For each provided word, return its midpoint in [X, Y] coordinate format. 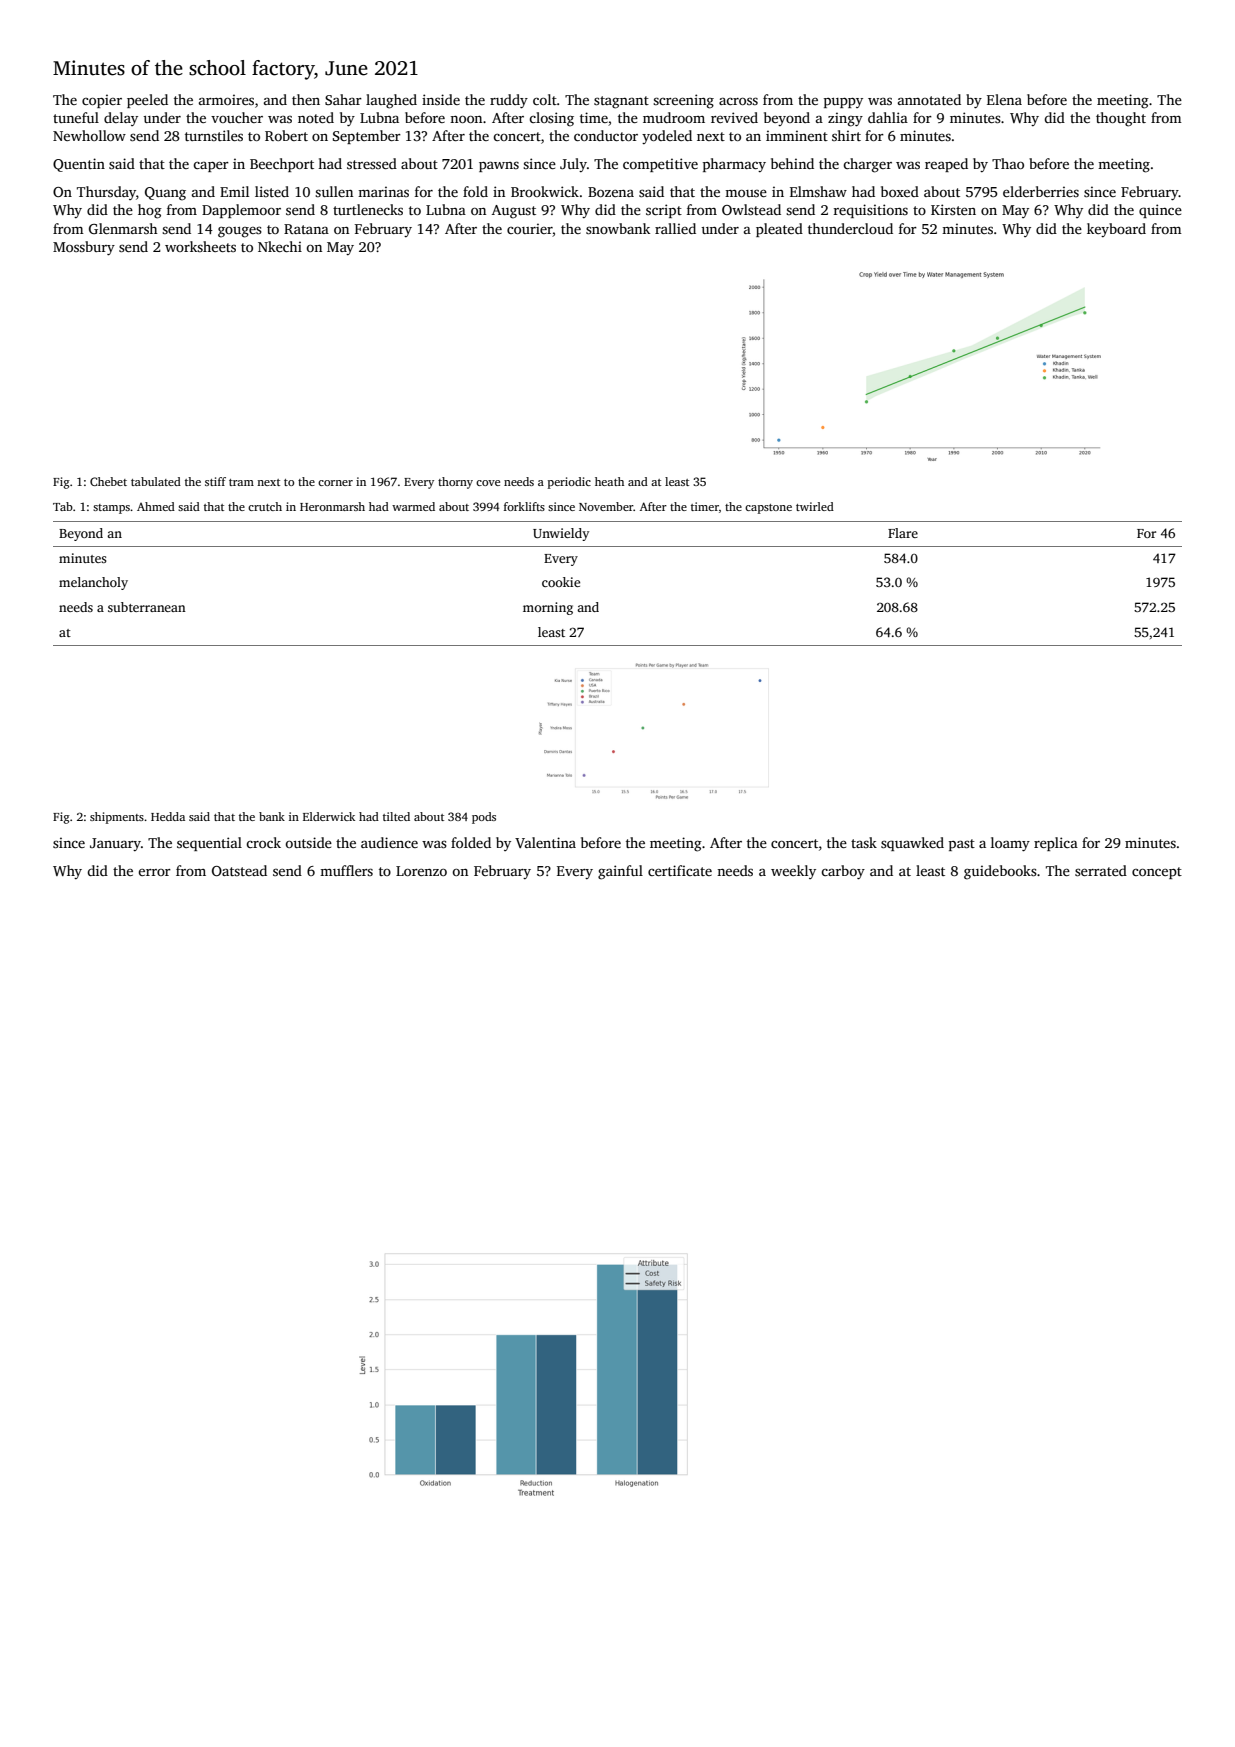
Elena [1004, 99]
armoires [226, 99]
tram [241, 482]
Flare [903, 533]
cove [488, 483]
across [738, 101]
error [154, 872]
